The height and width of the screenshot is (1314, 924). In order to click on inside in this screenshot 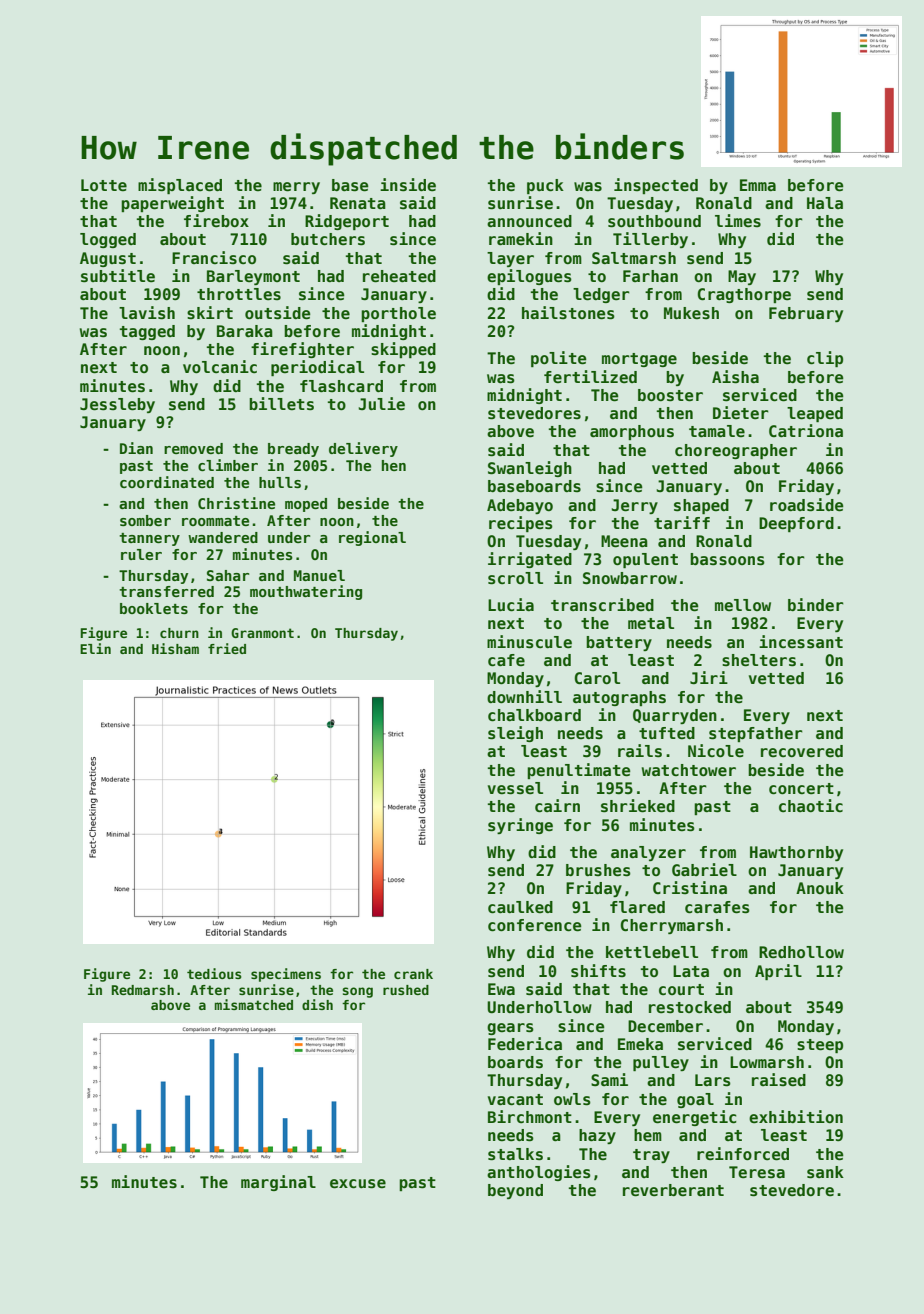, I will do `click(408, 185)`.
